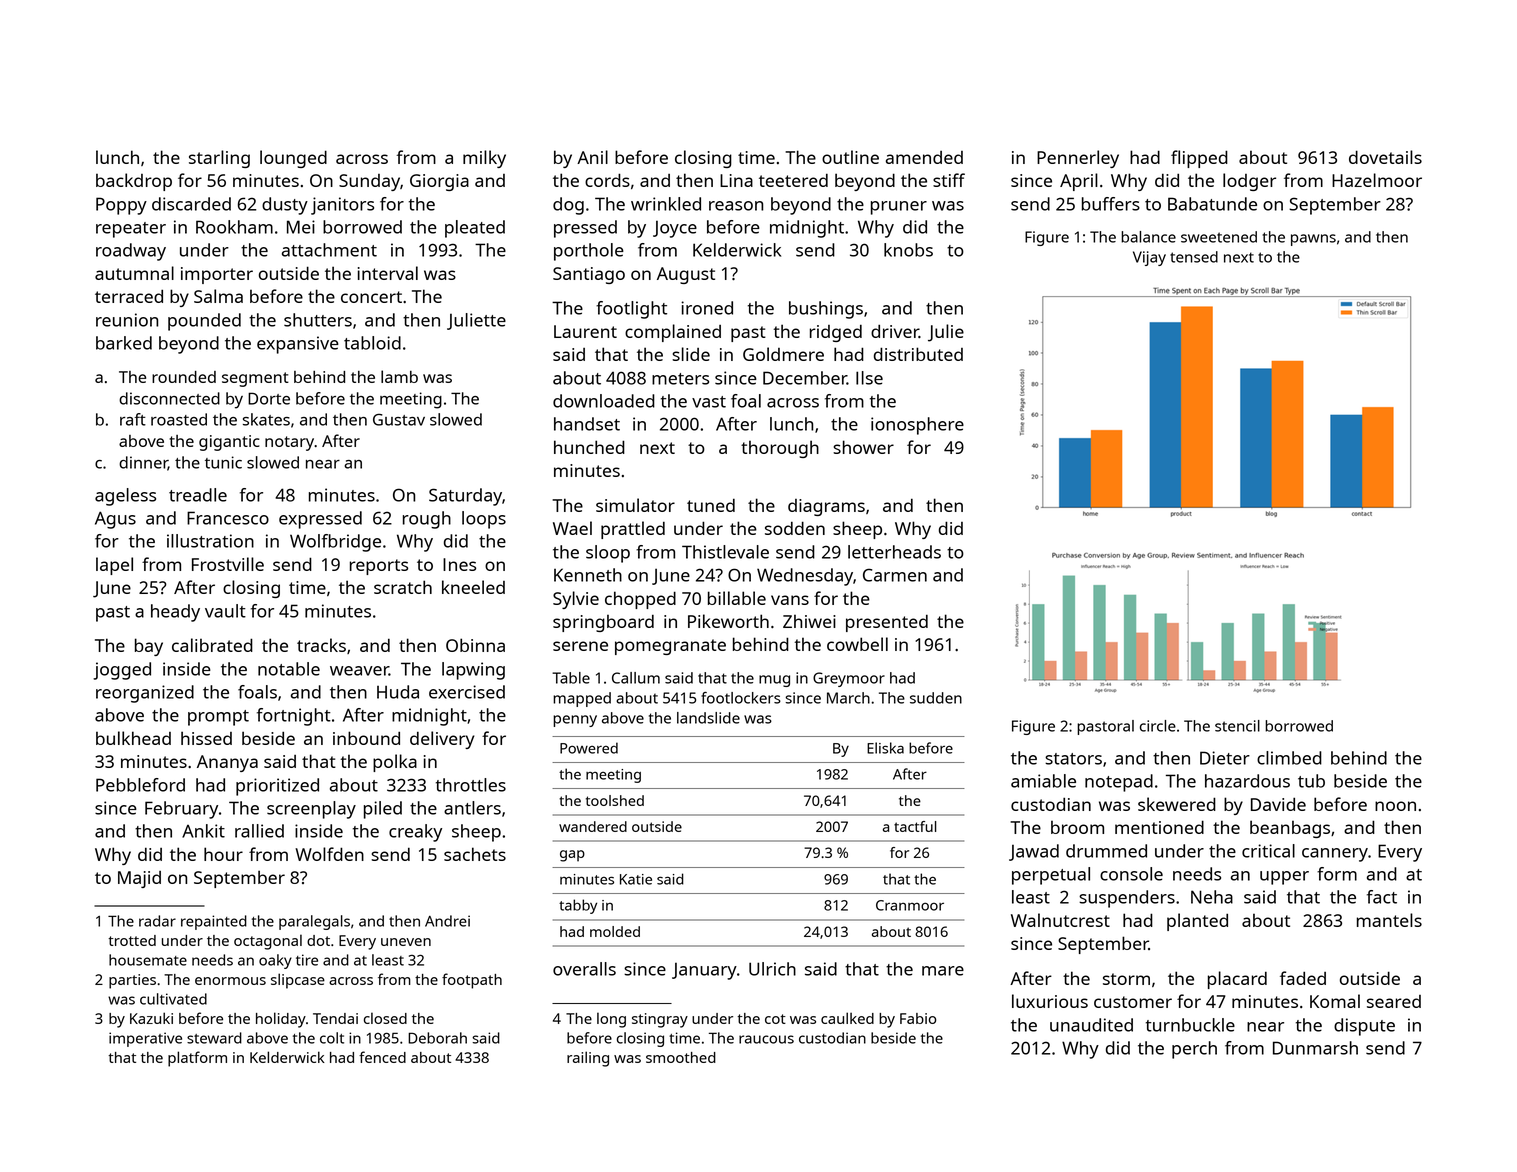 This document has height=1172, width=1517. Describe the element at coordinates (711, 505) in the document. I see `tuned` at that location.
